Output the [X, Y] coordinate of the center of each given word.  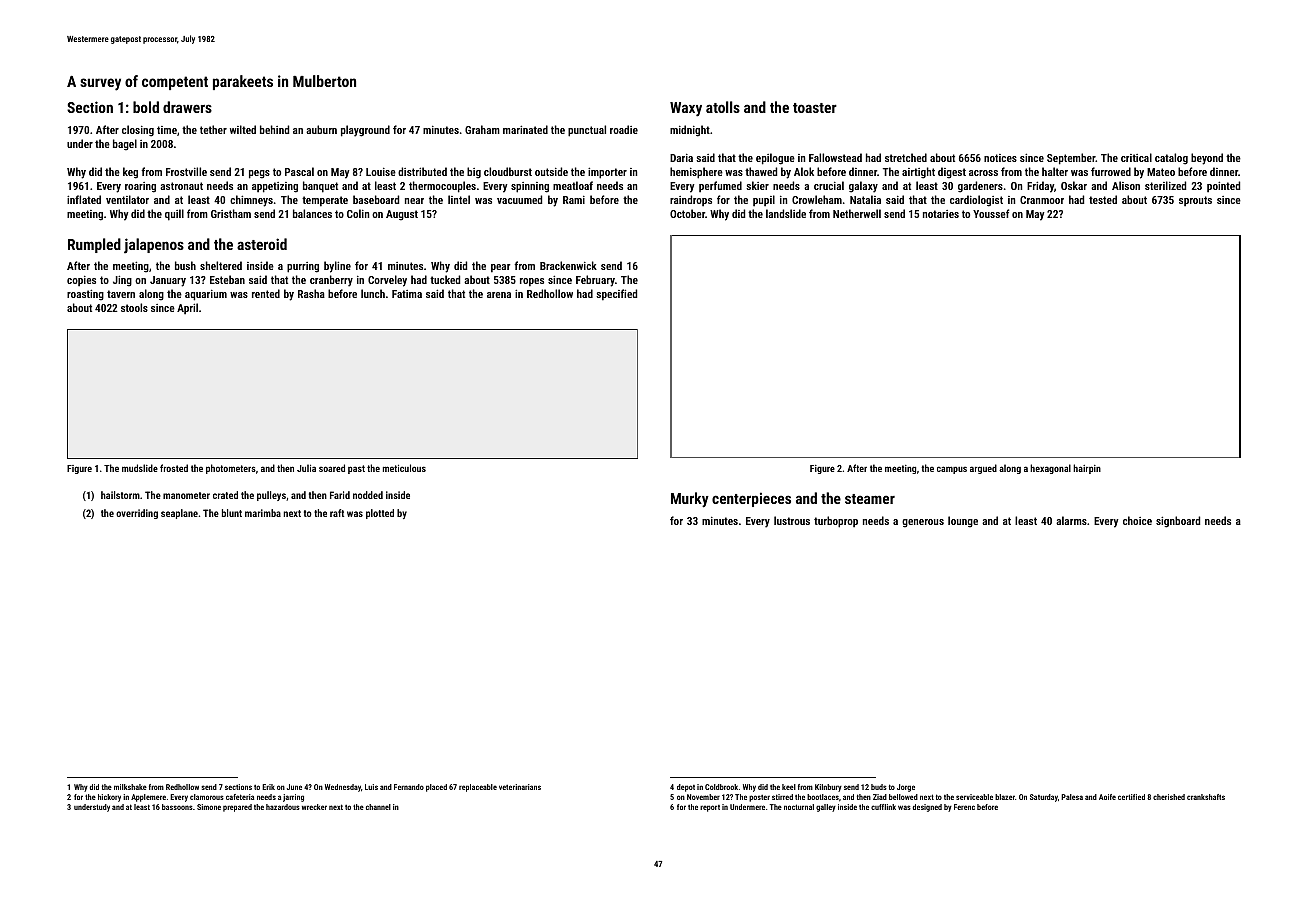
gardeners [980, 187]
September [1071, 159]
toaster [815, 108]
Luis [371, 787]
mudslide [140, 468]
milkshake [130, 787]
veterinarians [520, 787]
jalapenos [154, 246]
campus [952, 470]
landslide [786, 213]
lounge [963, 522]
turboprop [836, 522]
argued [983, 469]
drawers [187, 107]
